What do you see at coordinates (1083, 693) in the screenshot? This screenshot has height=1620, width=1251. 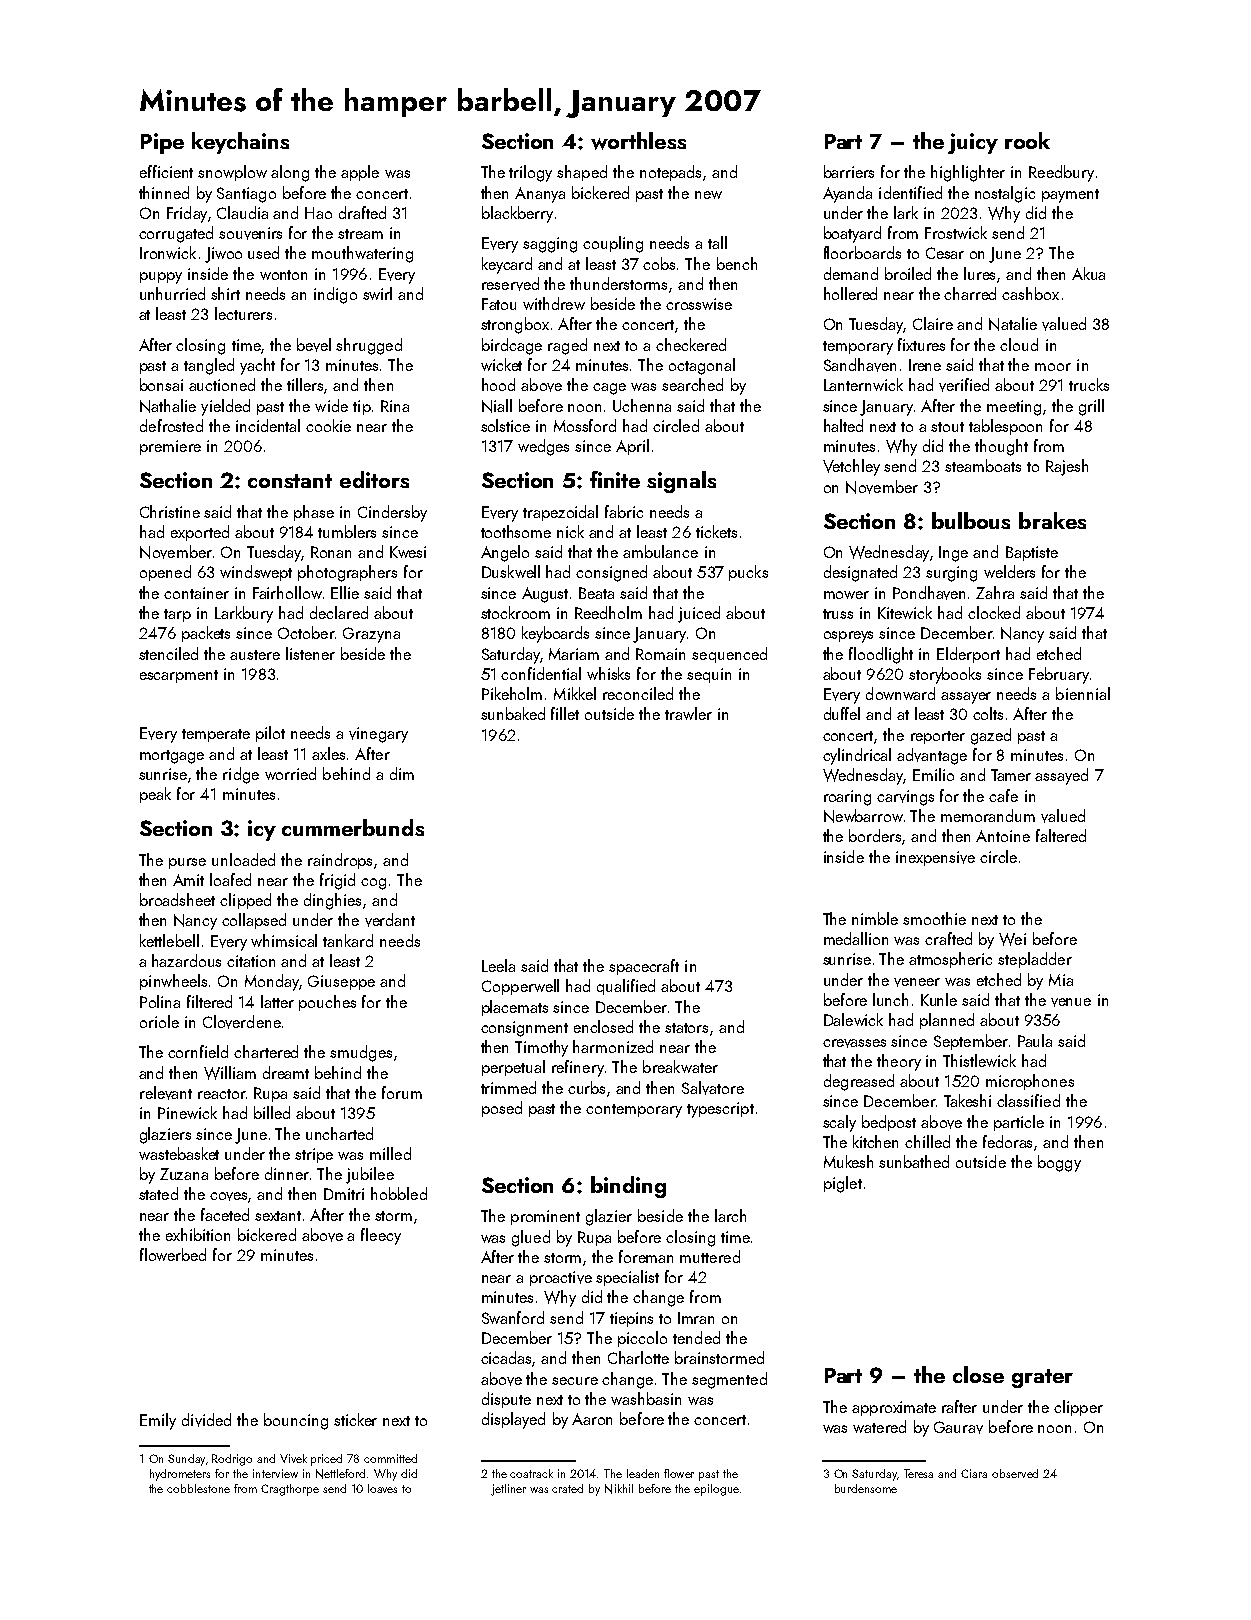 I see `biennial` at bounding box center [1083, 693].
